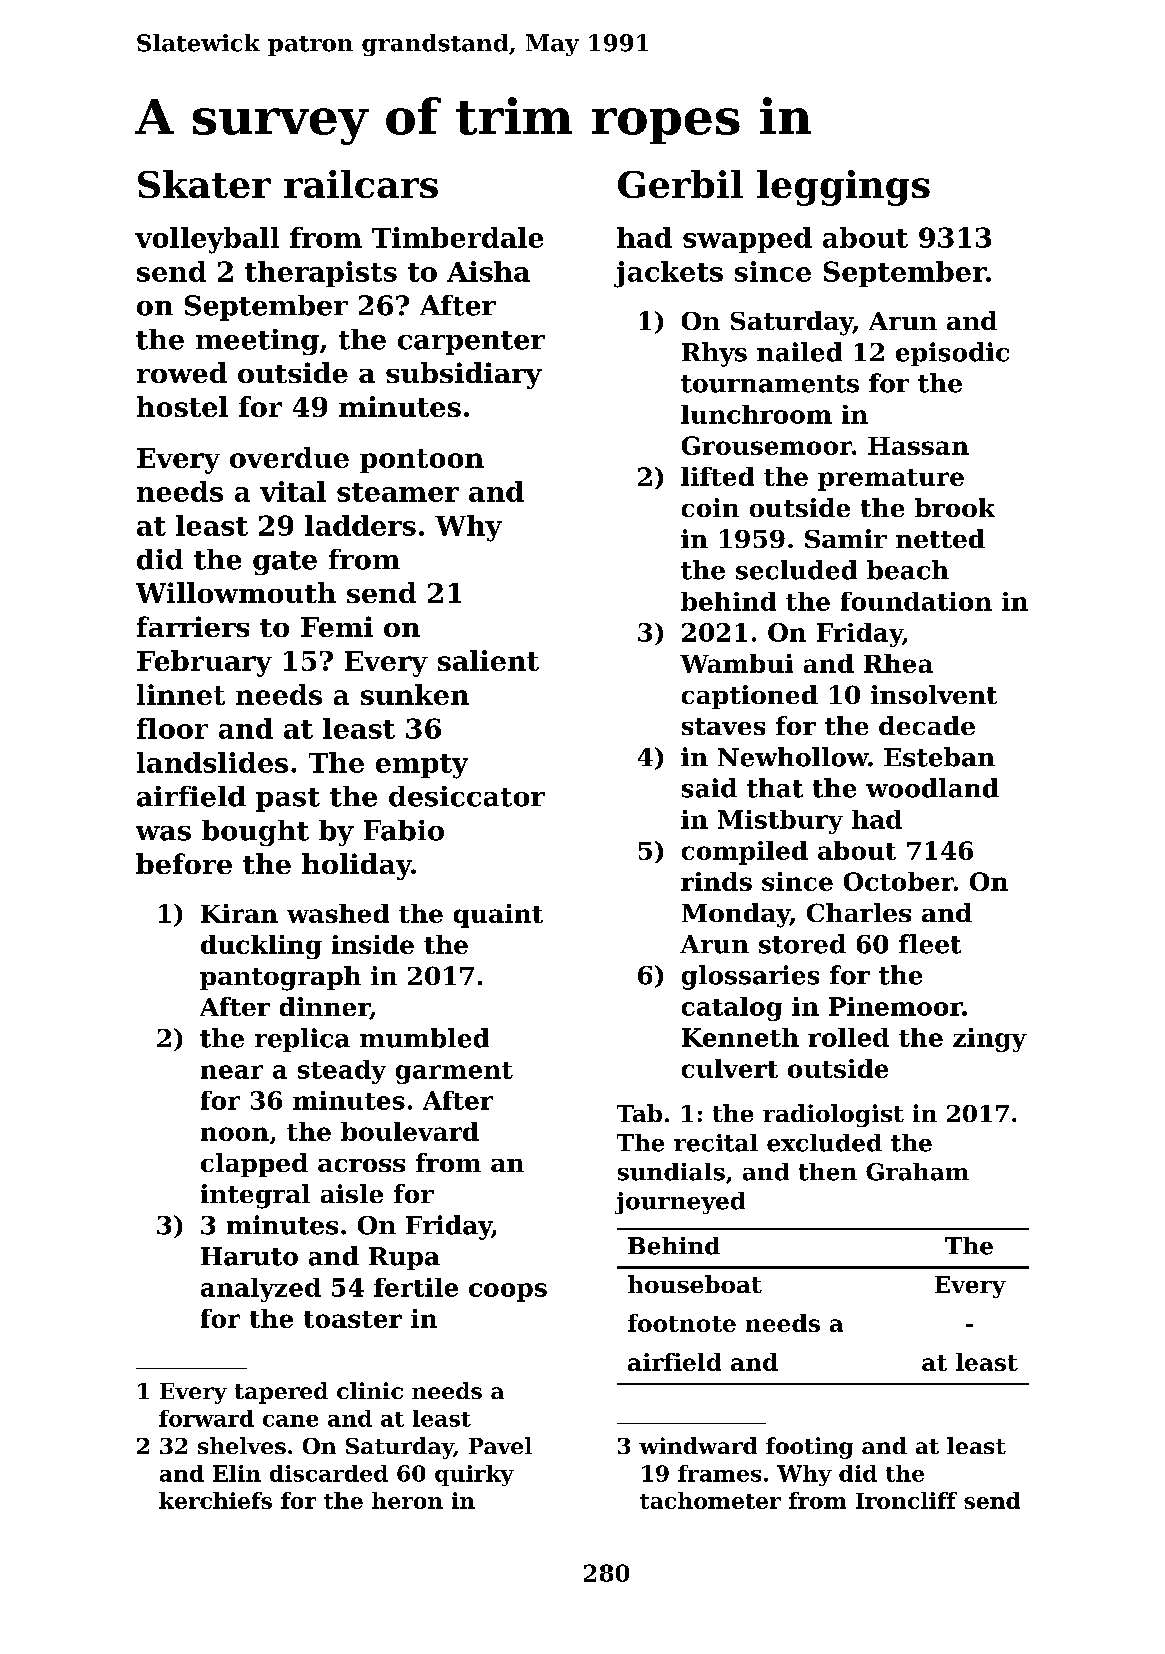 The width and height of the document is (1165, 1654). What do you see at coordinates (899, 881) in the document?
I see `October` at bounding box center [899, 881].
